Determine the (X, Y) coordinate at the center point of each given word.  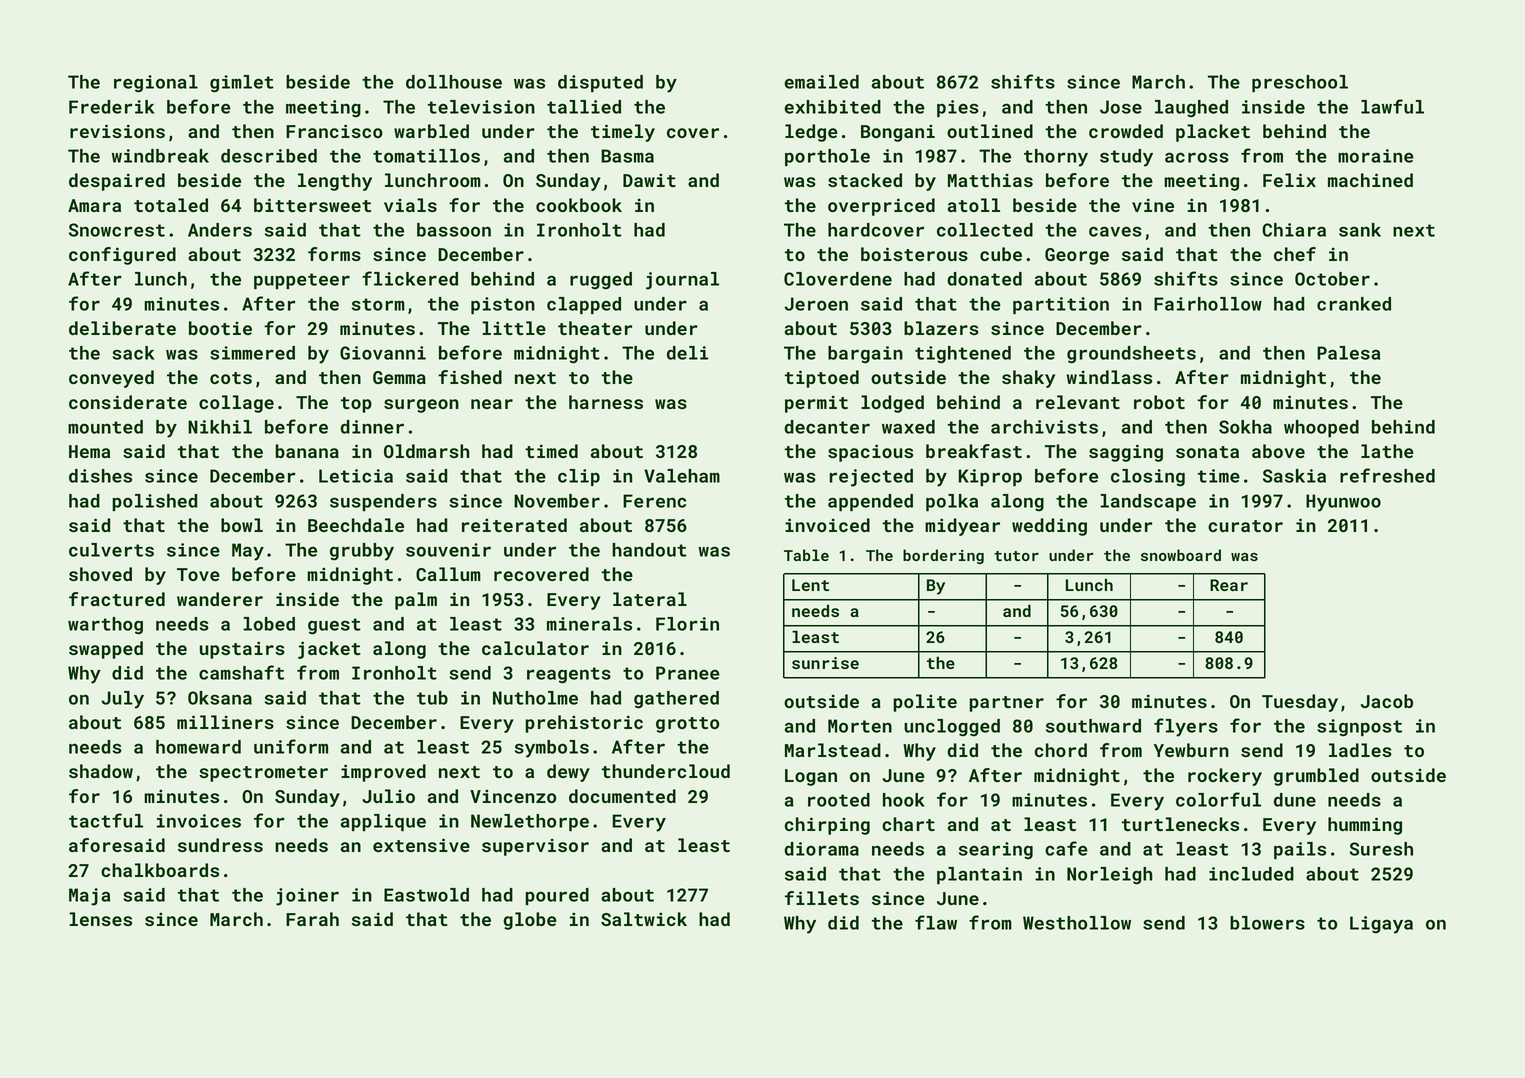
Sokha (1245, 427)
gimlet (242, 84)
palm (416, 601)
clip (579, 477)
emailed (821, 82)
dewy (568, 773)
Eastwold (426, 895)
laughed (1191, 109)
